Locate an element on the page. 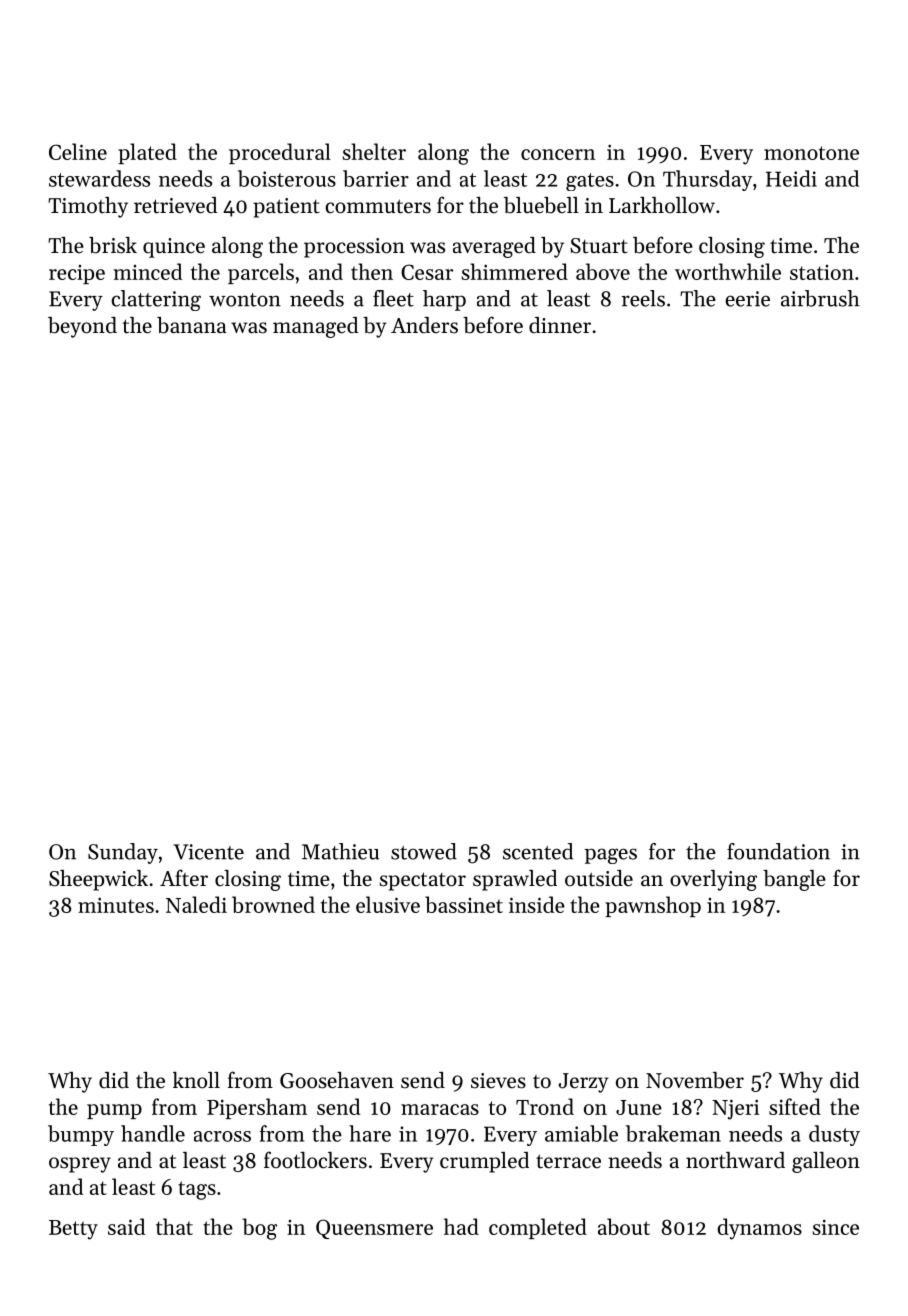  airbrush is located at coordinates (820, 298).
